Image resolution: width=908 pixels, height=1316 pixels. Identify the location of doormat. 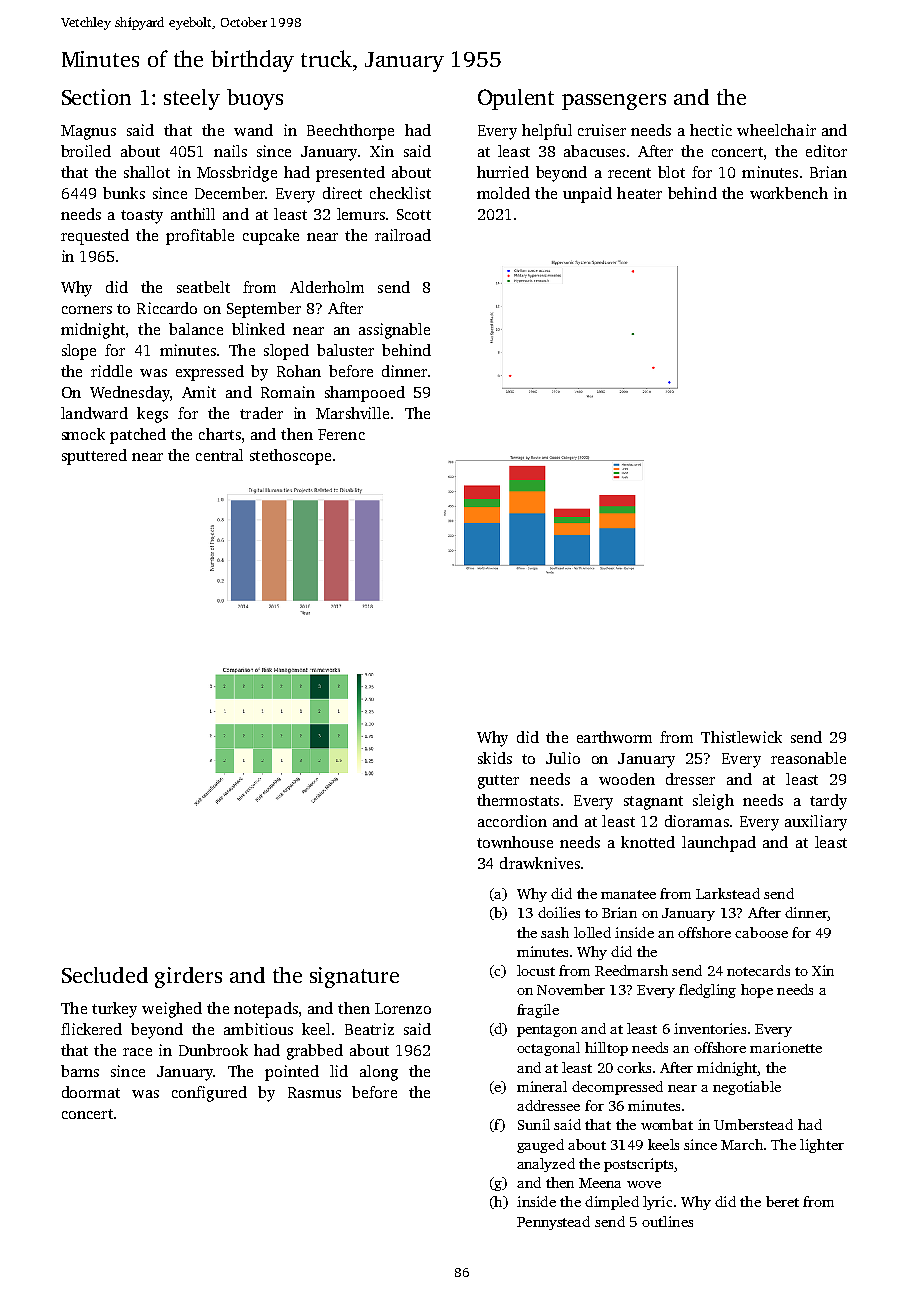
(91, 1092).
